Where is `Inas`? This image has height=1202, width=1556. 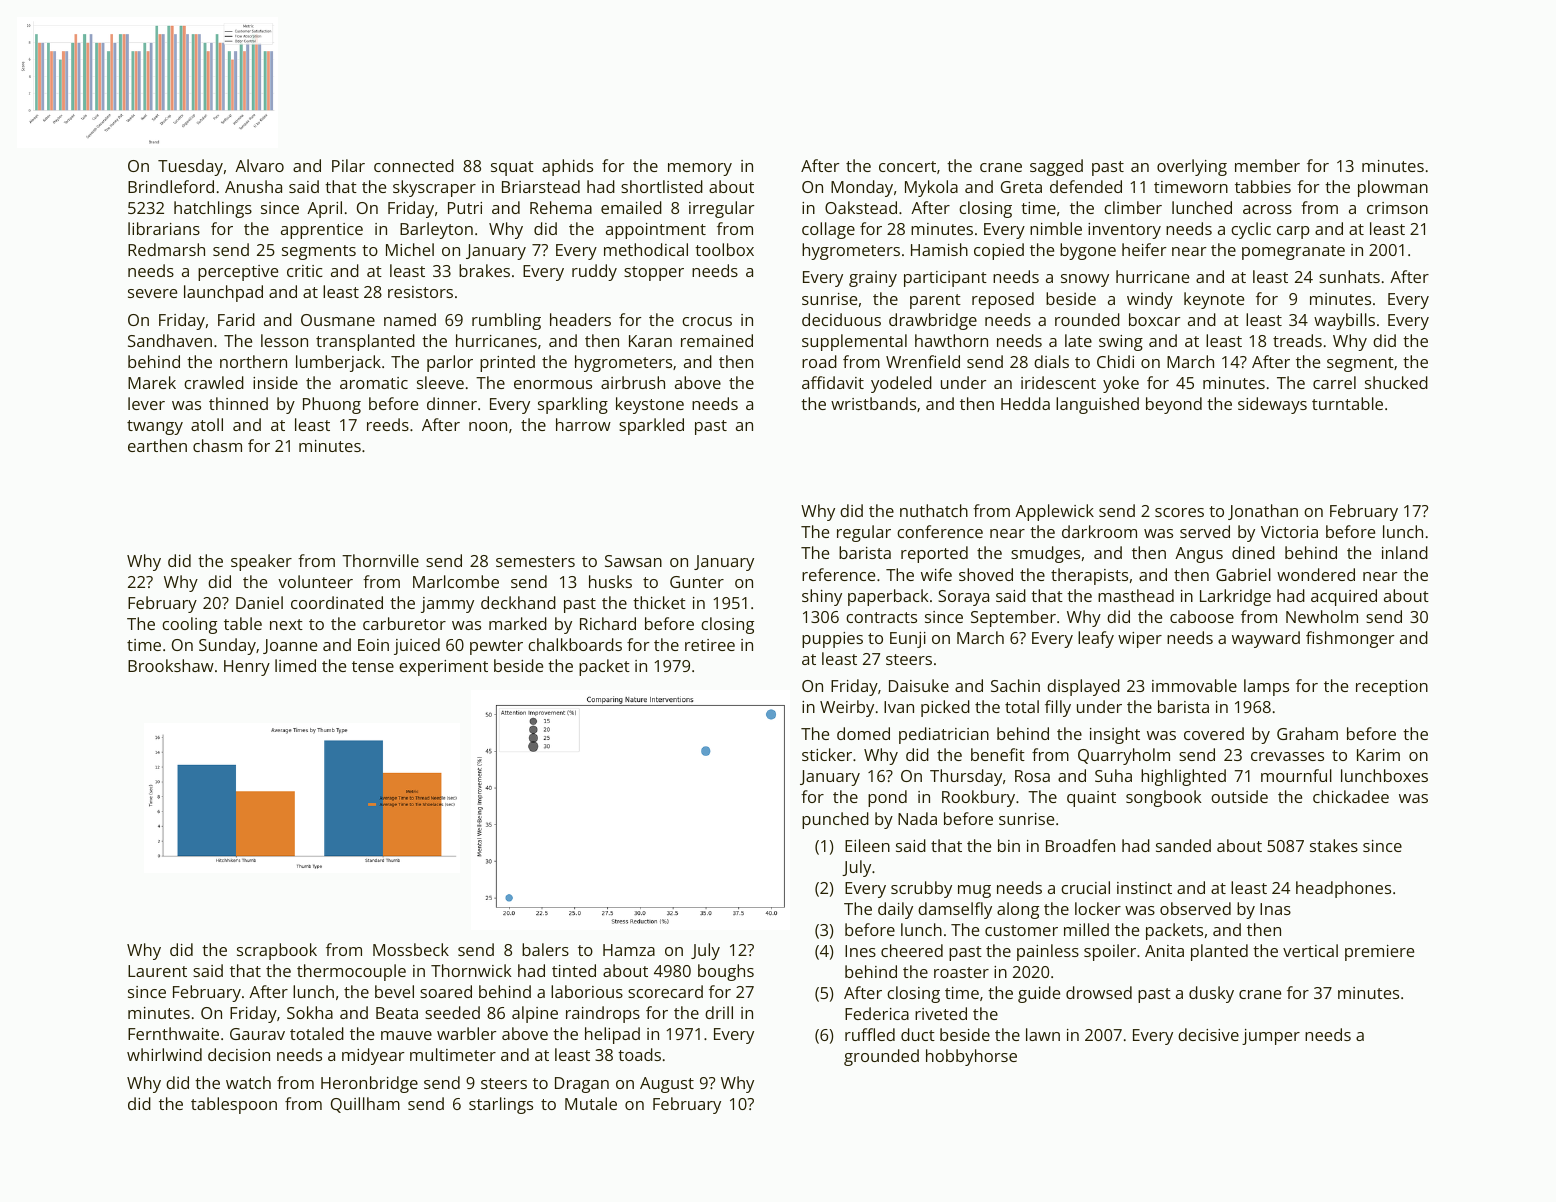
Inas is located at coordinates (1275, 909).
